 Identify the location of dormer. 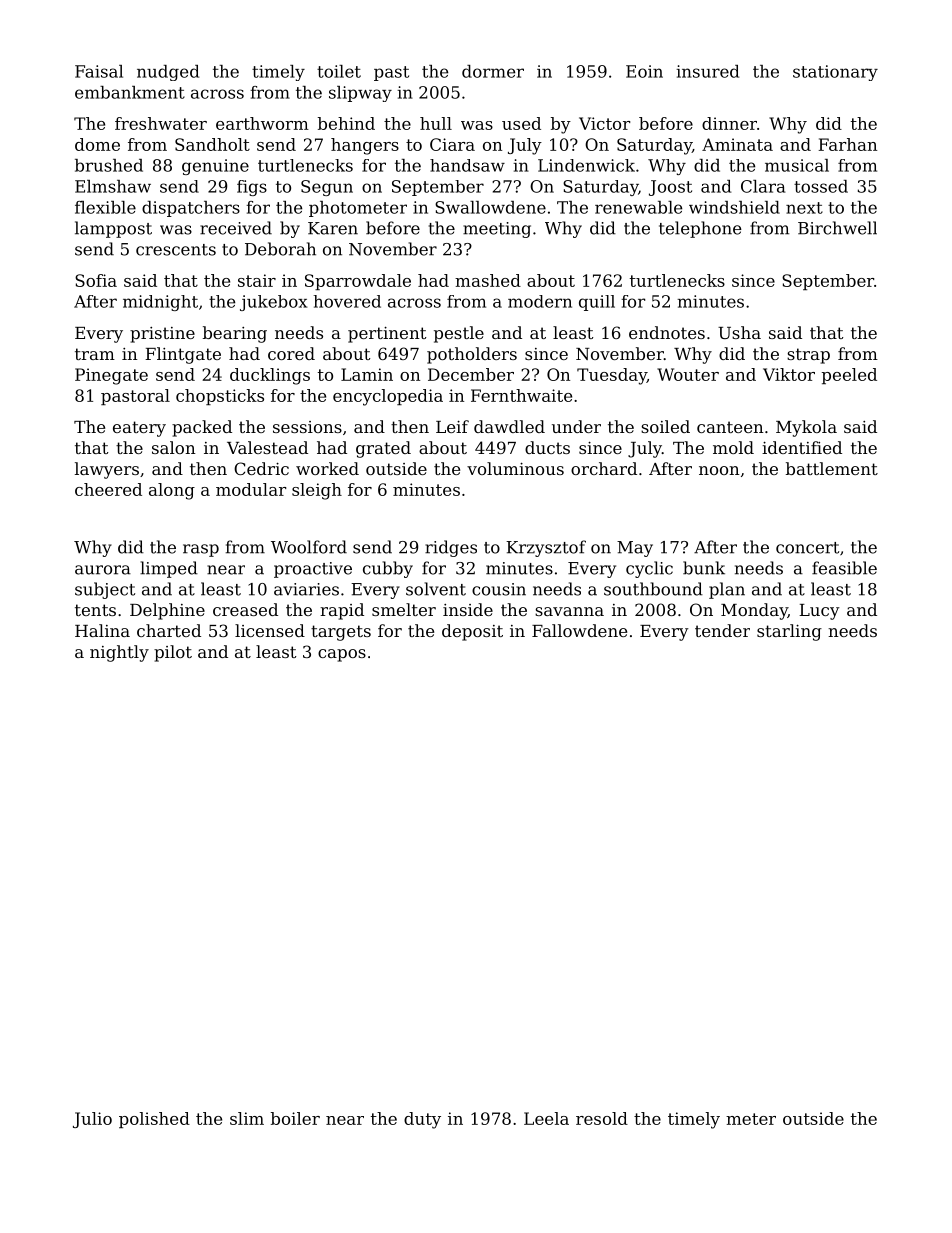
(493, 71).
